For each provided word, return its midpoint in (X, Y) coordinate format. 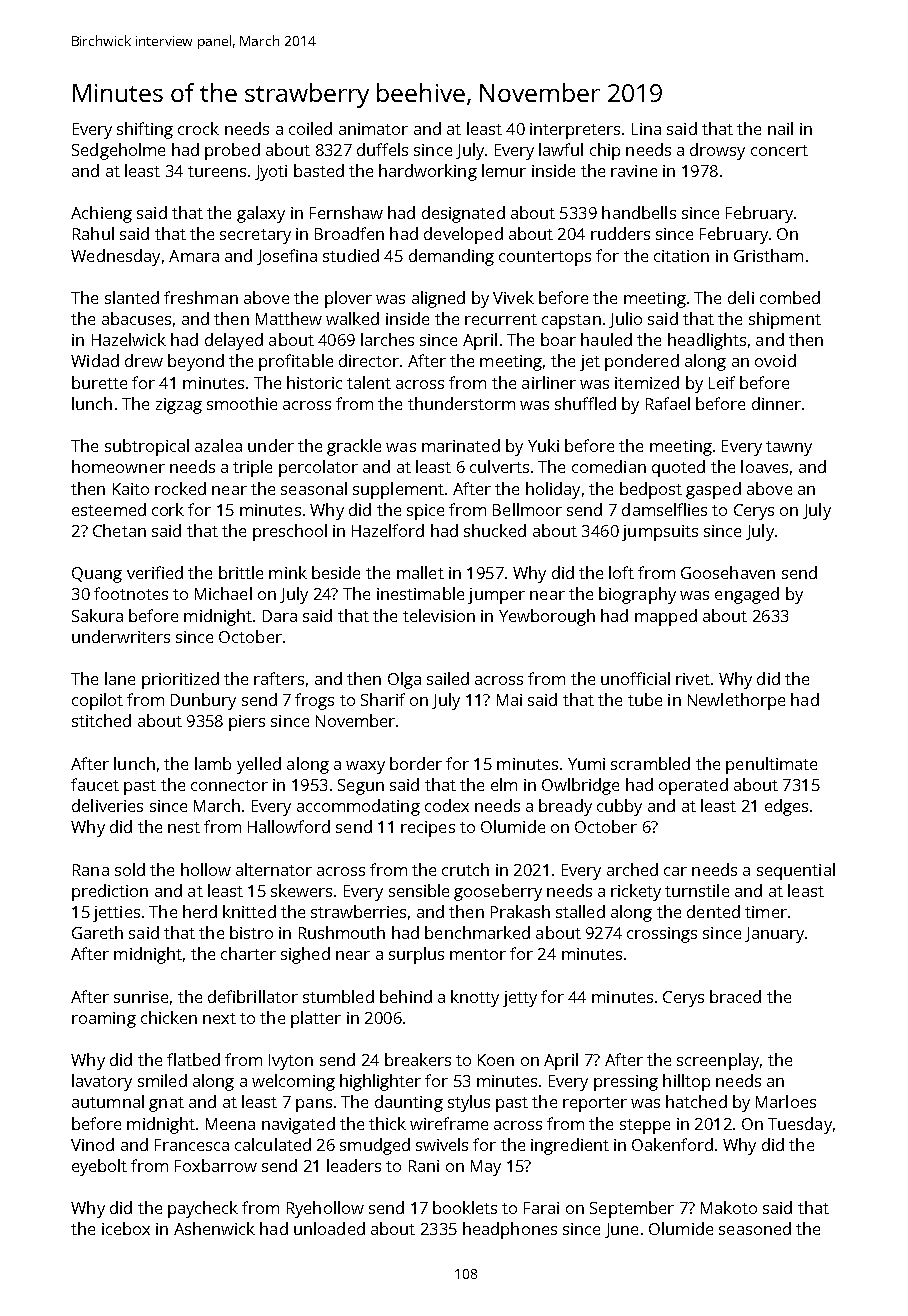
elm (504, 784)
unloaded (329, 1228)
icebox (126, 1228)
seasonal (314, 488)
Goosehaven (728, 572)
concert (779, 150)
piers (247, 723)
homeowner (118, 466)
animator (373, 129)
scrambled (650, 763)
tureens (217, 171)
